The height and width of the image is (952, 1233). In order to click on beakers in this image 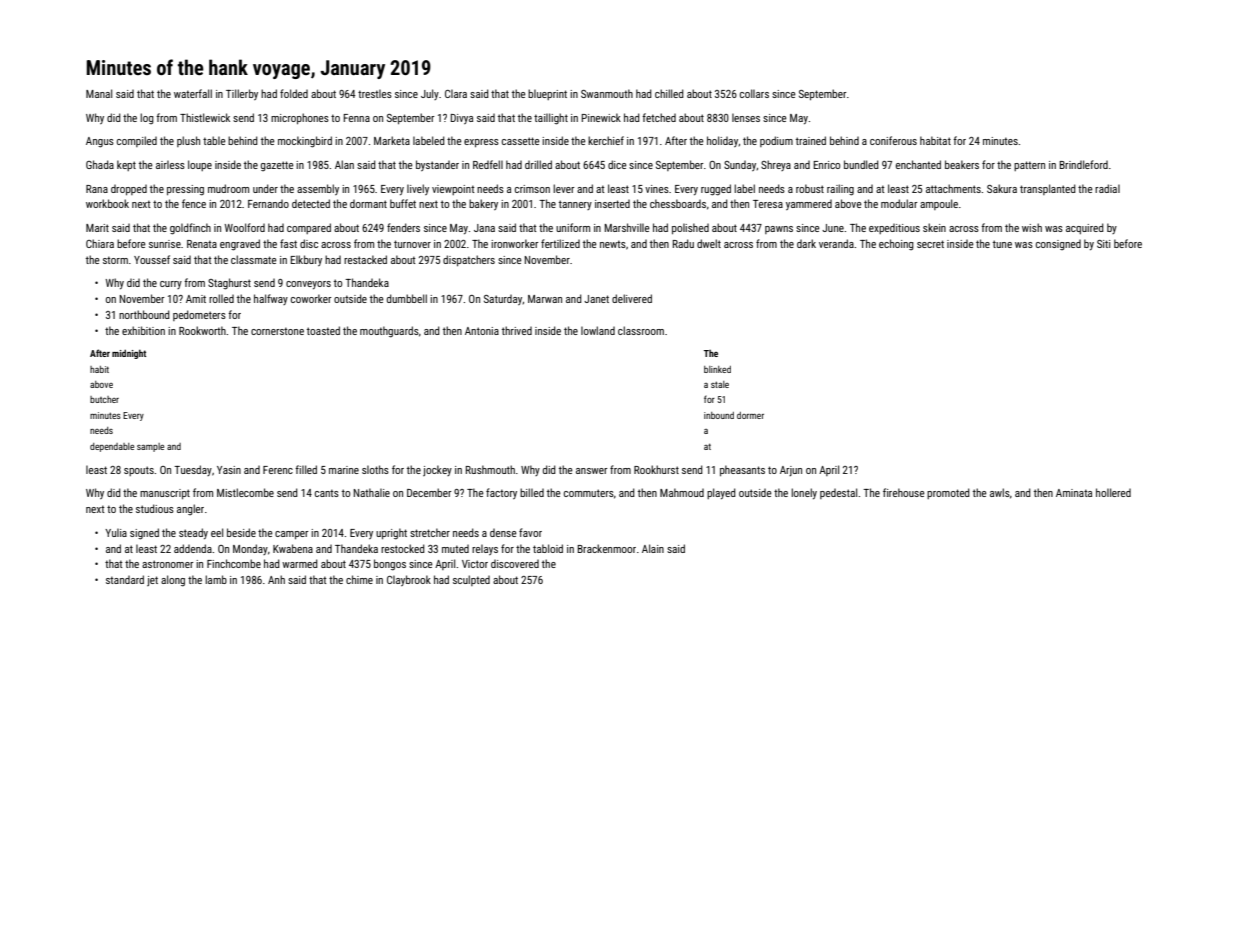, I will do `click(962, 164)`.
